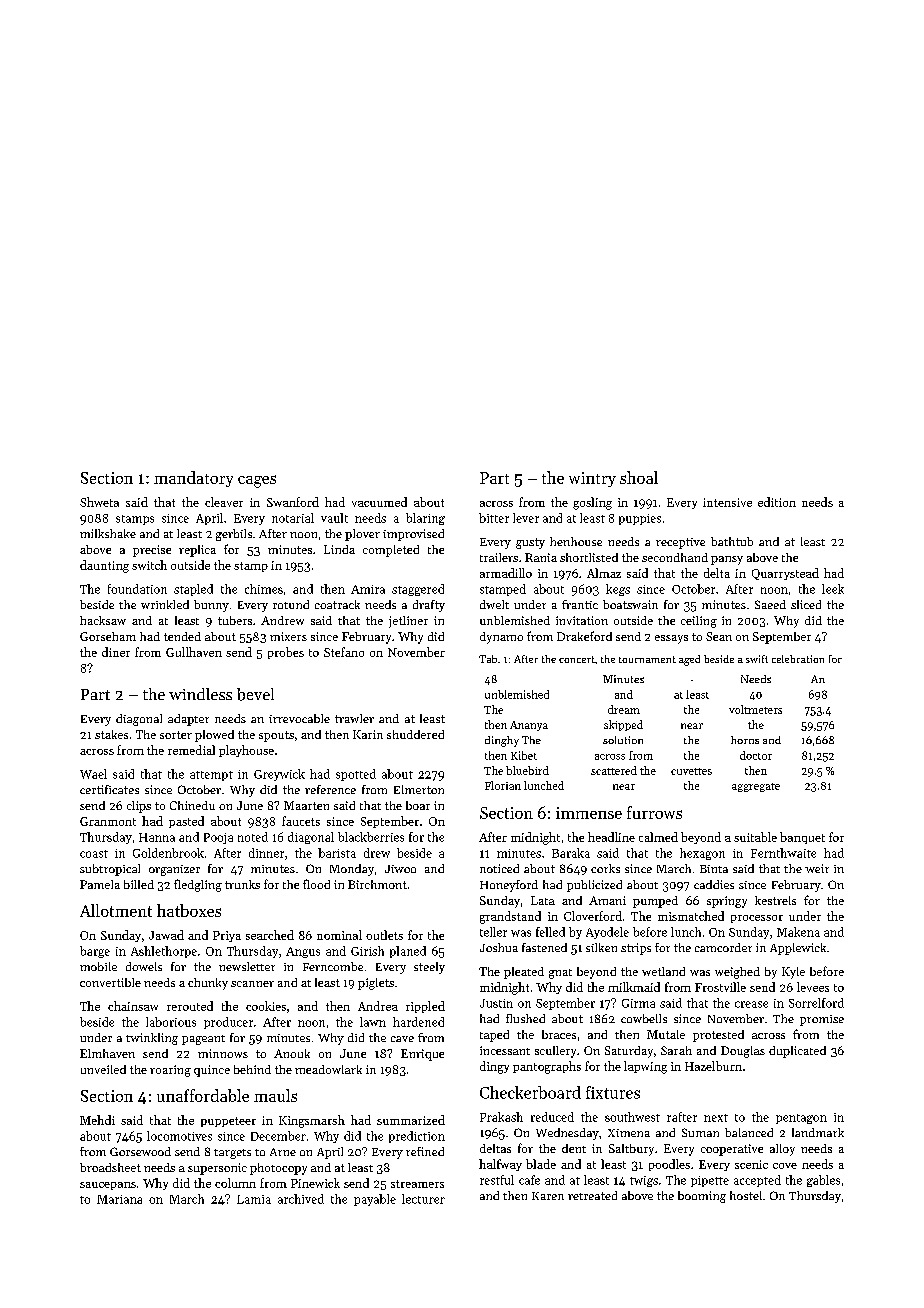  Describe the element at coordinates (756, 787) in the screenshot. I see `aggregate` at that location.
